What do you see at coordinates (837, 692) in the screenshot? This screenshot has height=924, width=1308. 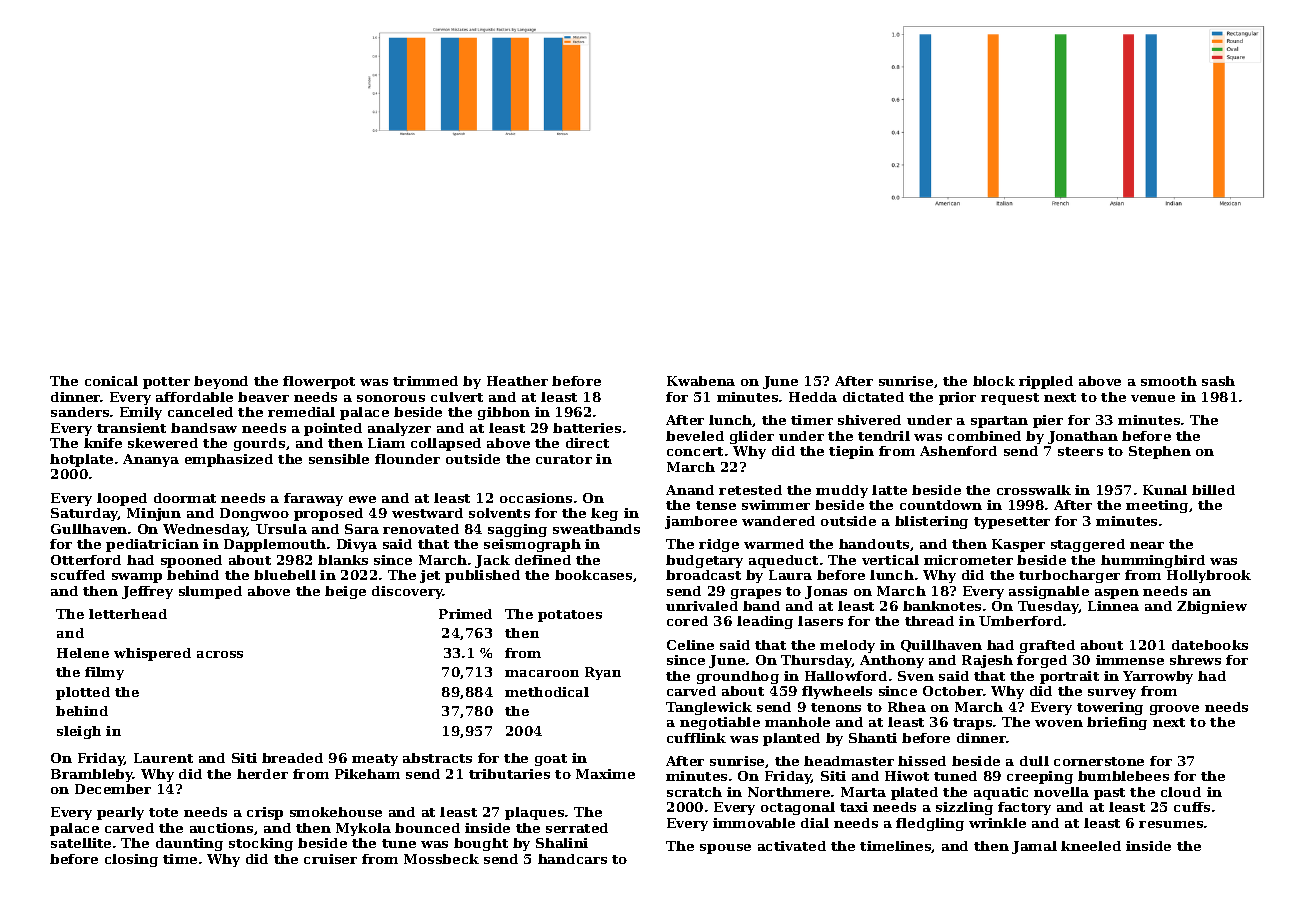 I see `flywheels` at bounding box center [837, 692].
